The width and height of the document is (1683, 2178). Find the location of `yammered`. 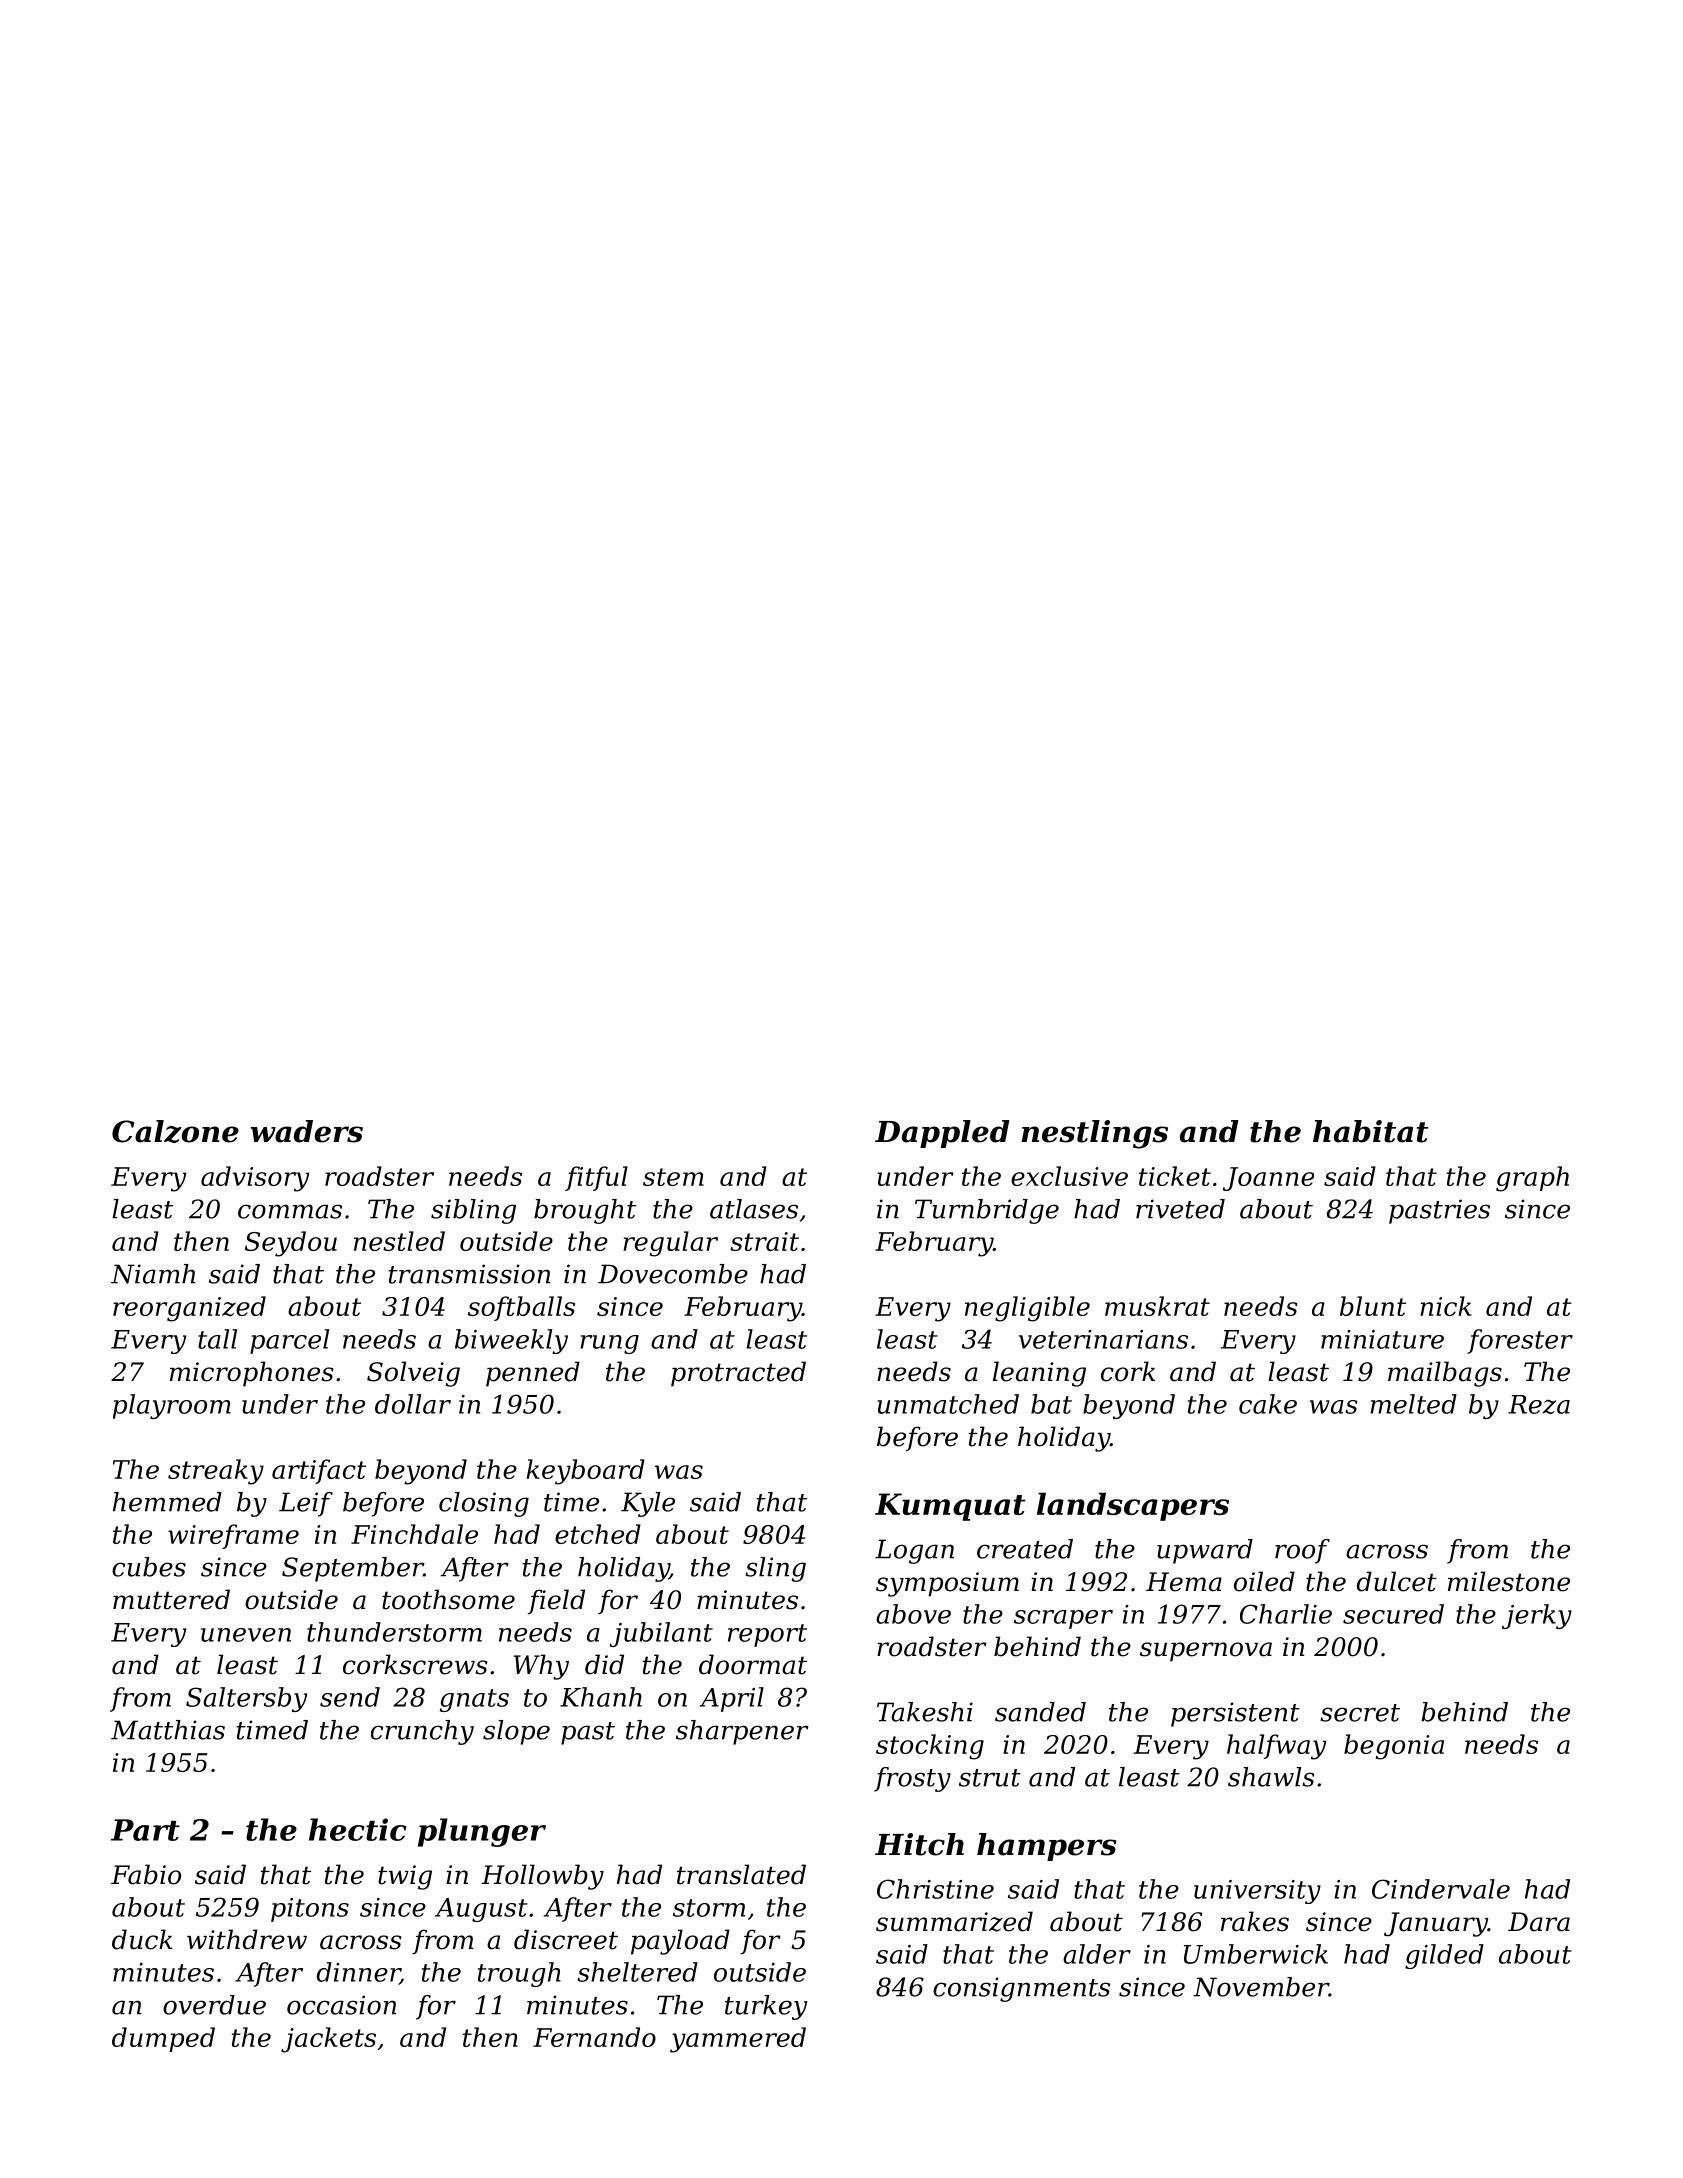

yammered is located at coordinates (738, 2040).
